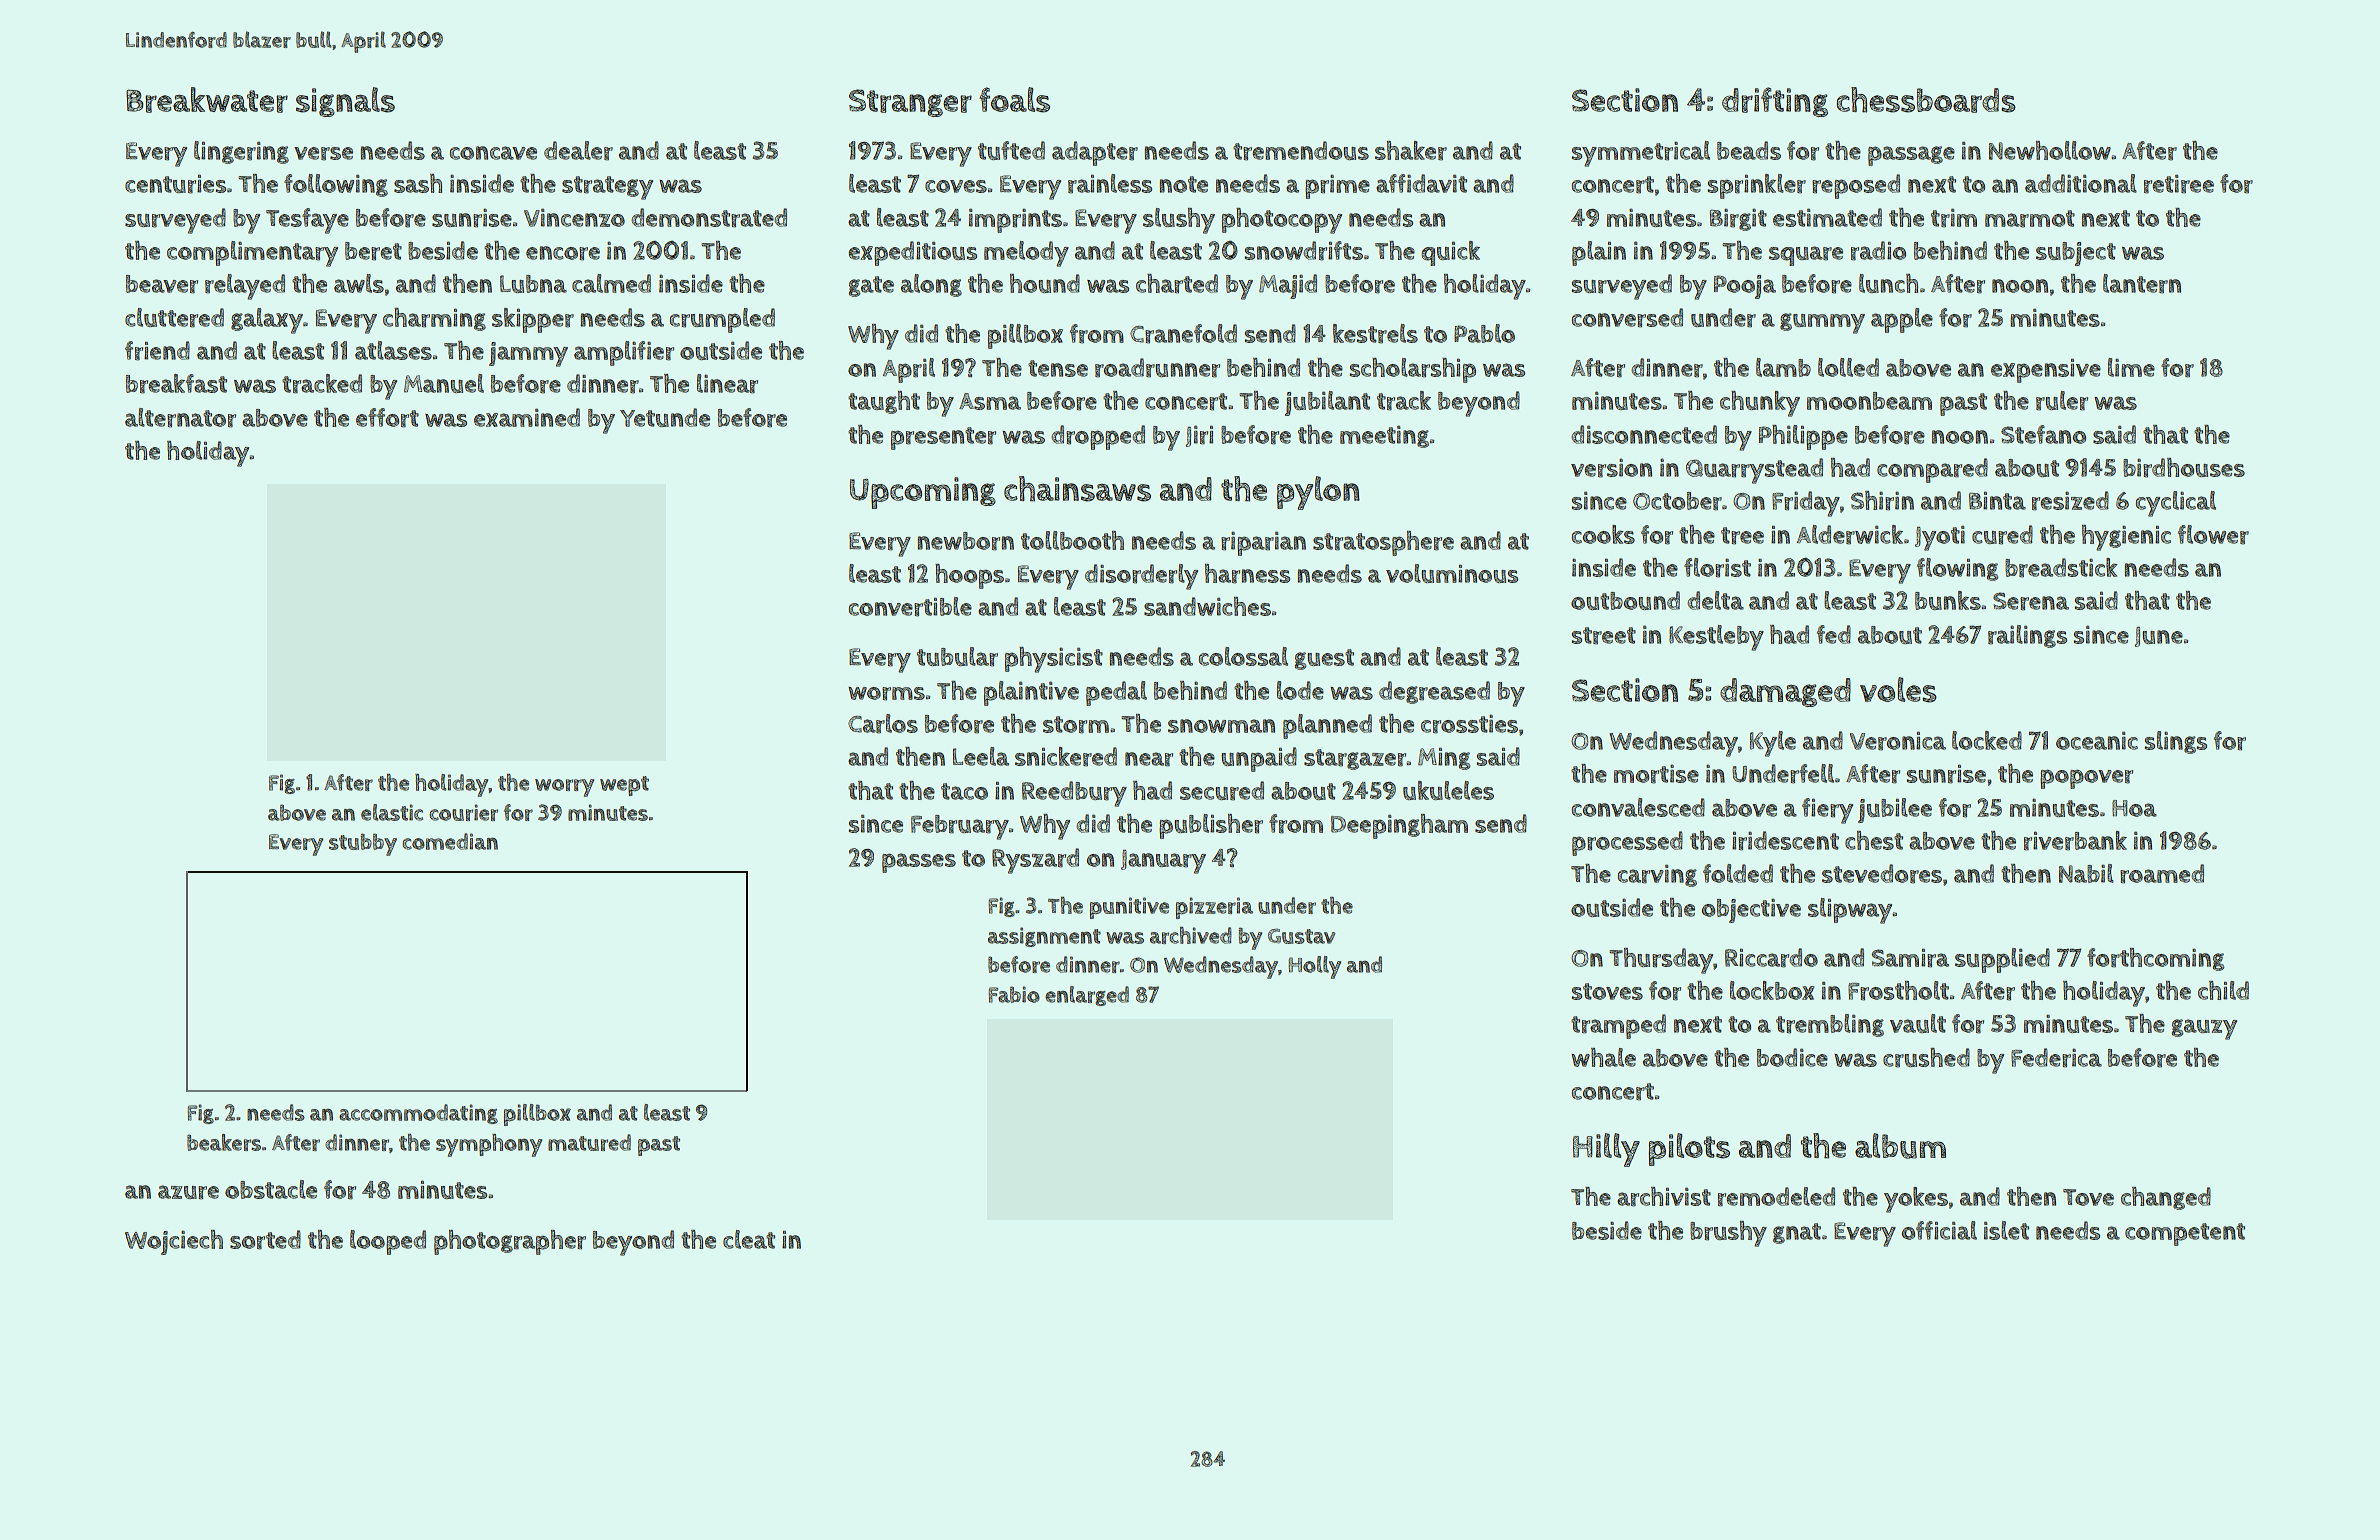  I want to click on pizzeria, so click(1214, 908).
